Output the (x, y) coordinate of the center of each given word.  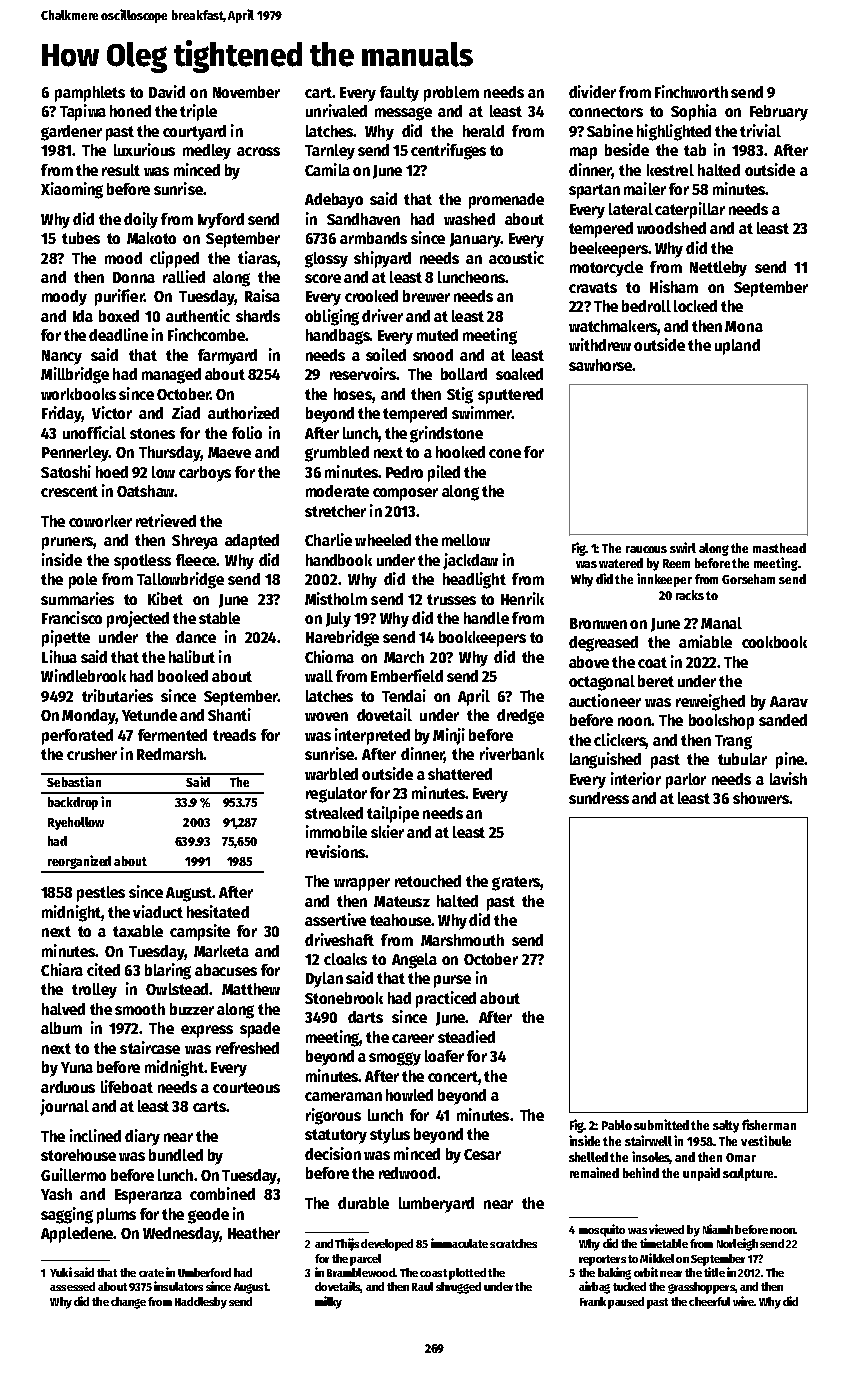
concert (453, 1076)
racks (690, 595)
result (121, 170)
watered (621, 563)
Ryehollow (76, 823)
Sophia (694, 112)
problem (451, 94)
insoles (651, 1157)
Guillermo (73, 1174)
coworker (100, 521)
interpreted (372, 736)
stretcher (335, 511)
